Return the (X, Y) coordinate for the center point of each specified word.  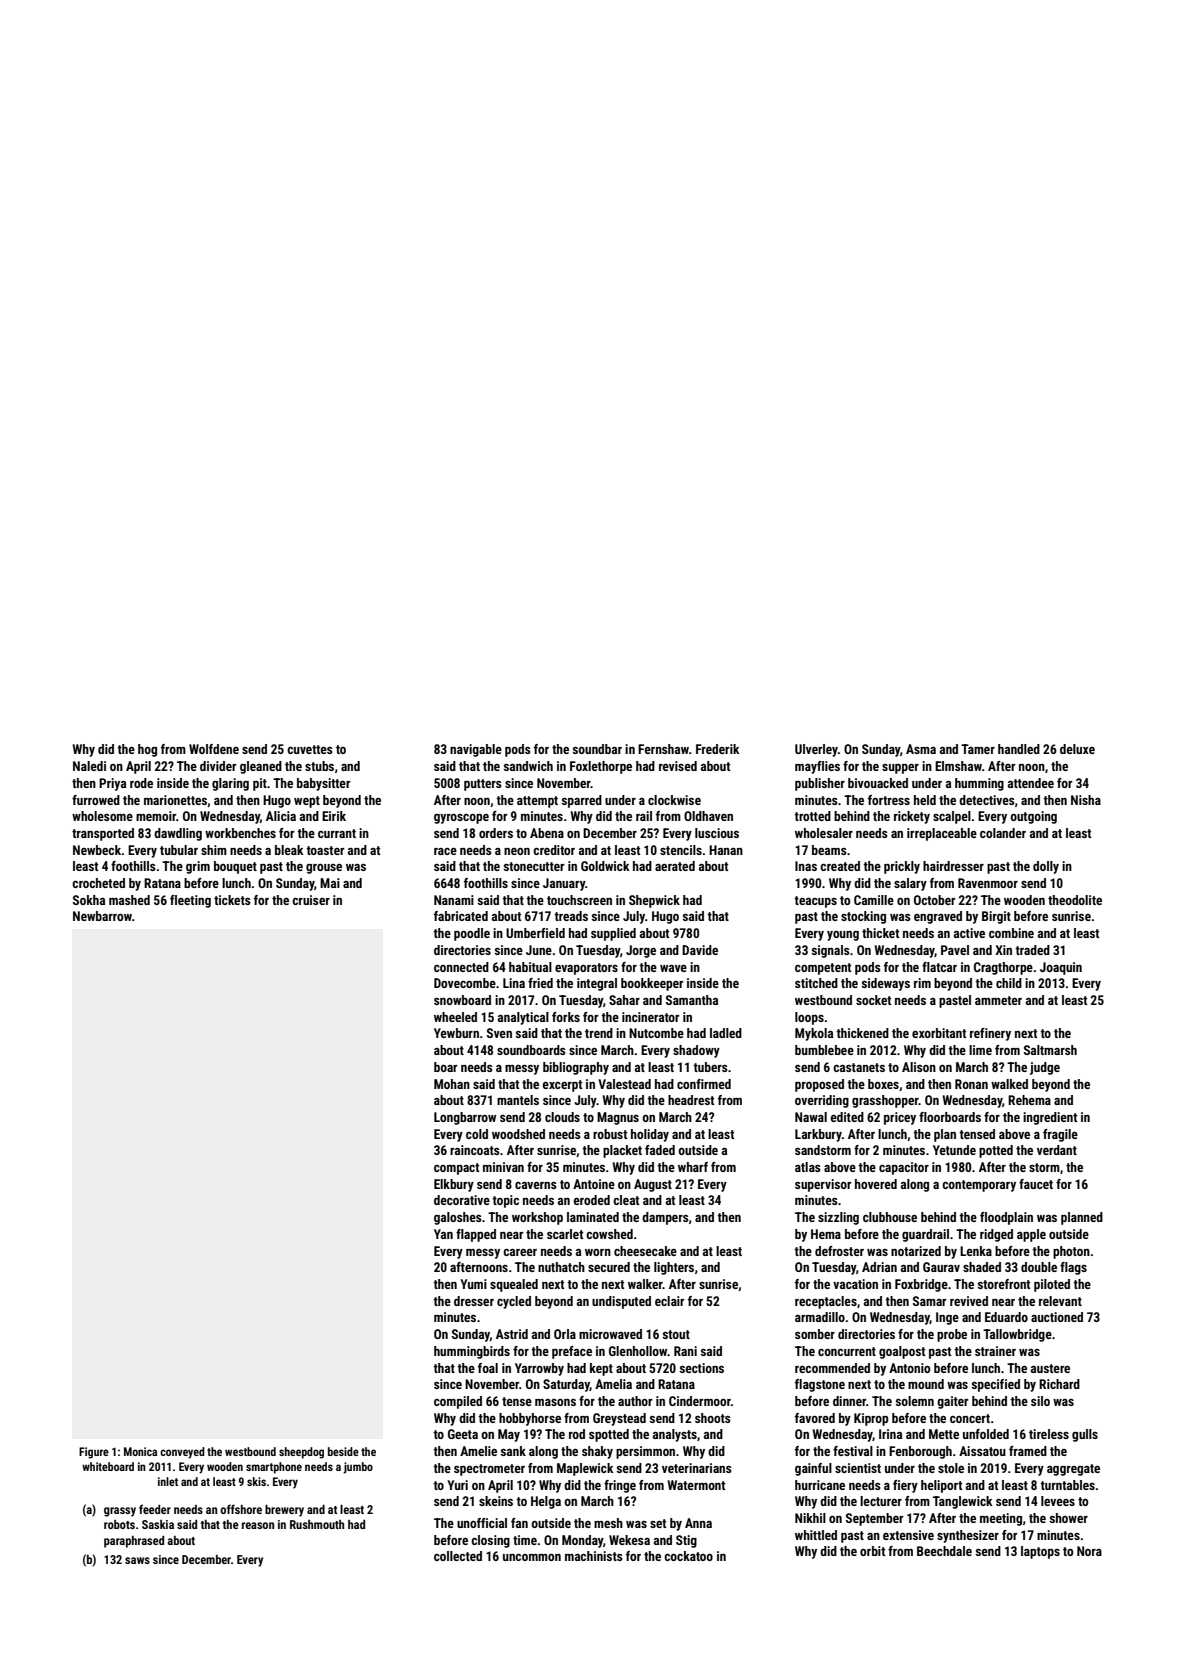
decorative (462, 1200)
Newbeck (97, 850)
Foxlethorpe (601, 767)
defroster (839, 1251)
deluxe (1077, 749)
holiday (650, 1135)
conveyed (182, 1453)
